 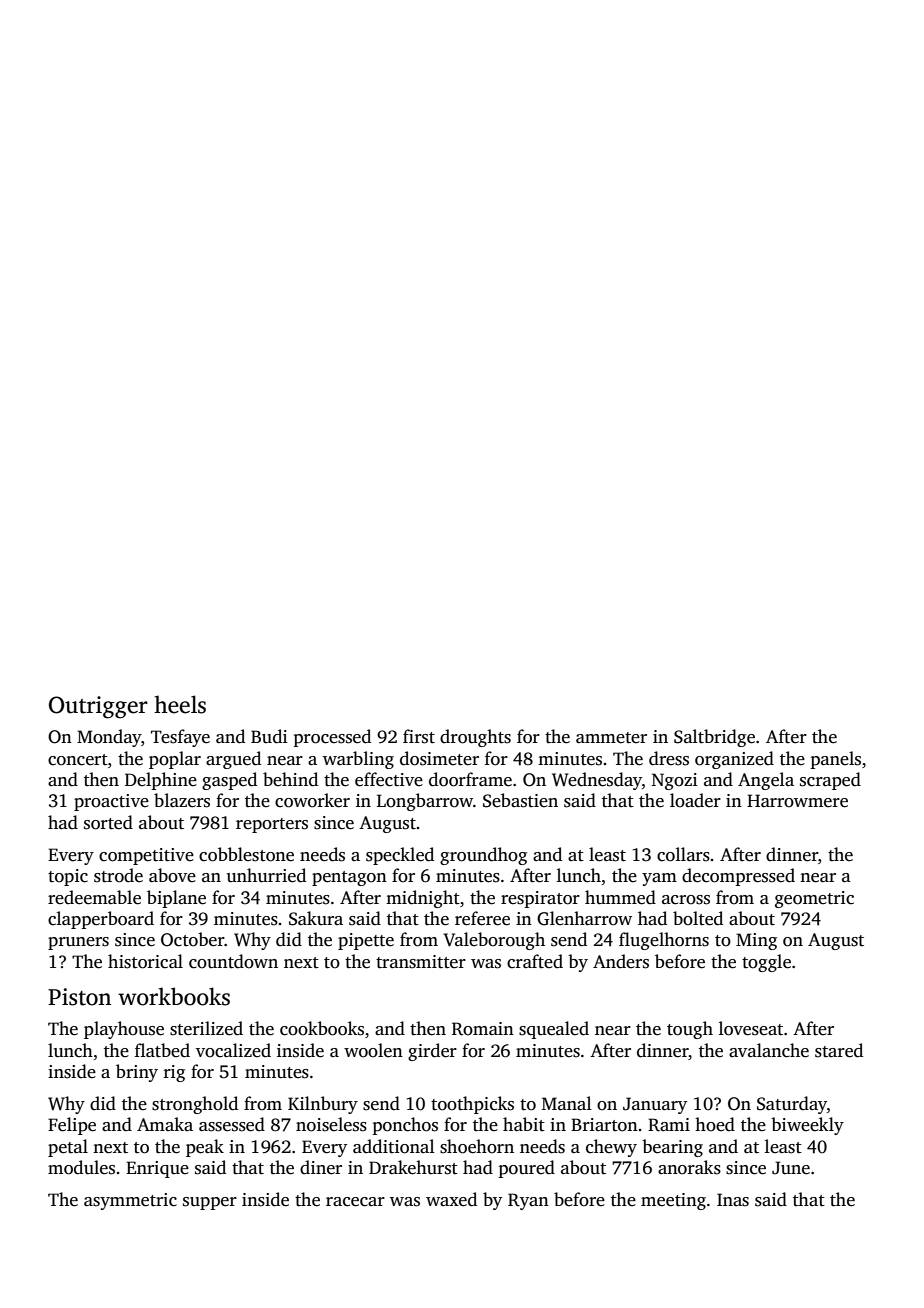 What do you see at coordinates (269, 736) in the page?
I see `Budi` at bounding box center [269, 736].
